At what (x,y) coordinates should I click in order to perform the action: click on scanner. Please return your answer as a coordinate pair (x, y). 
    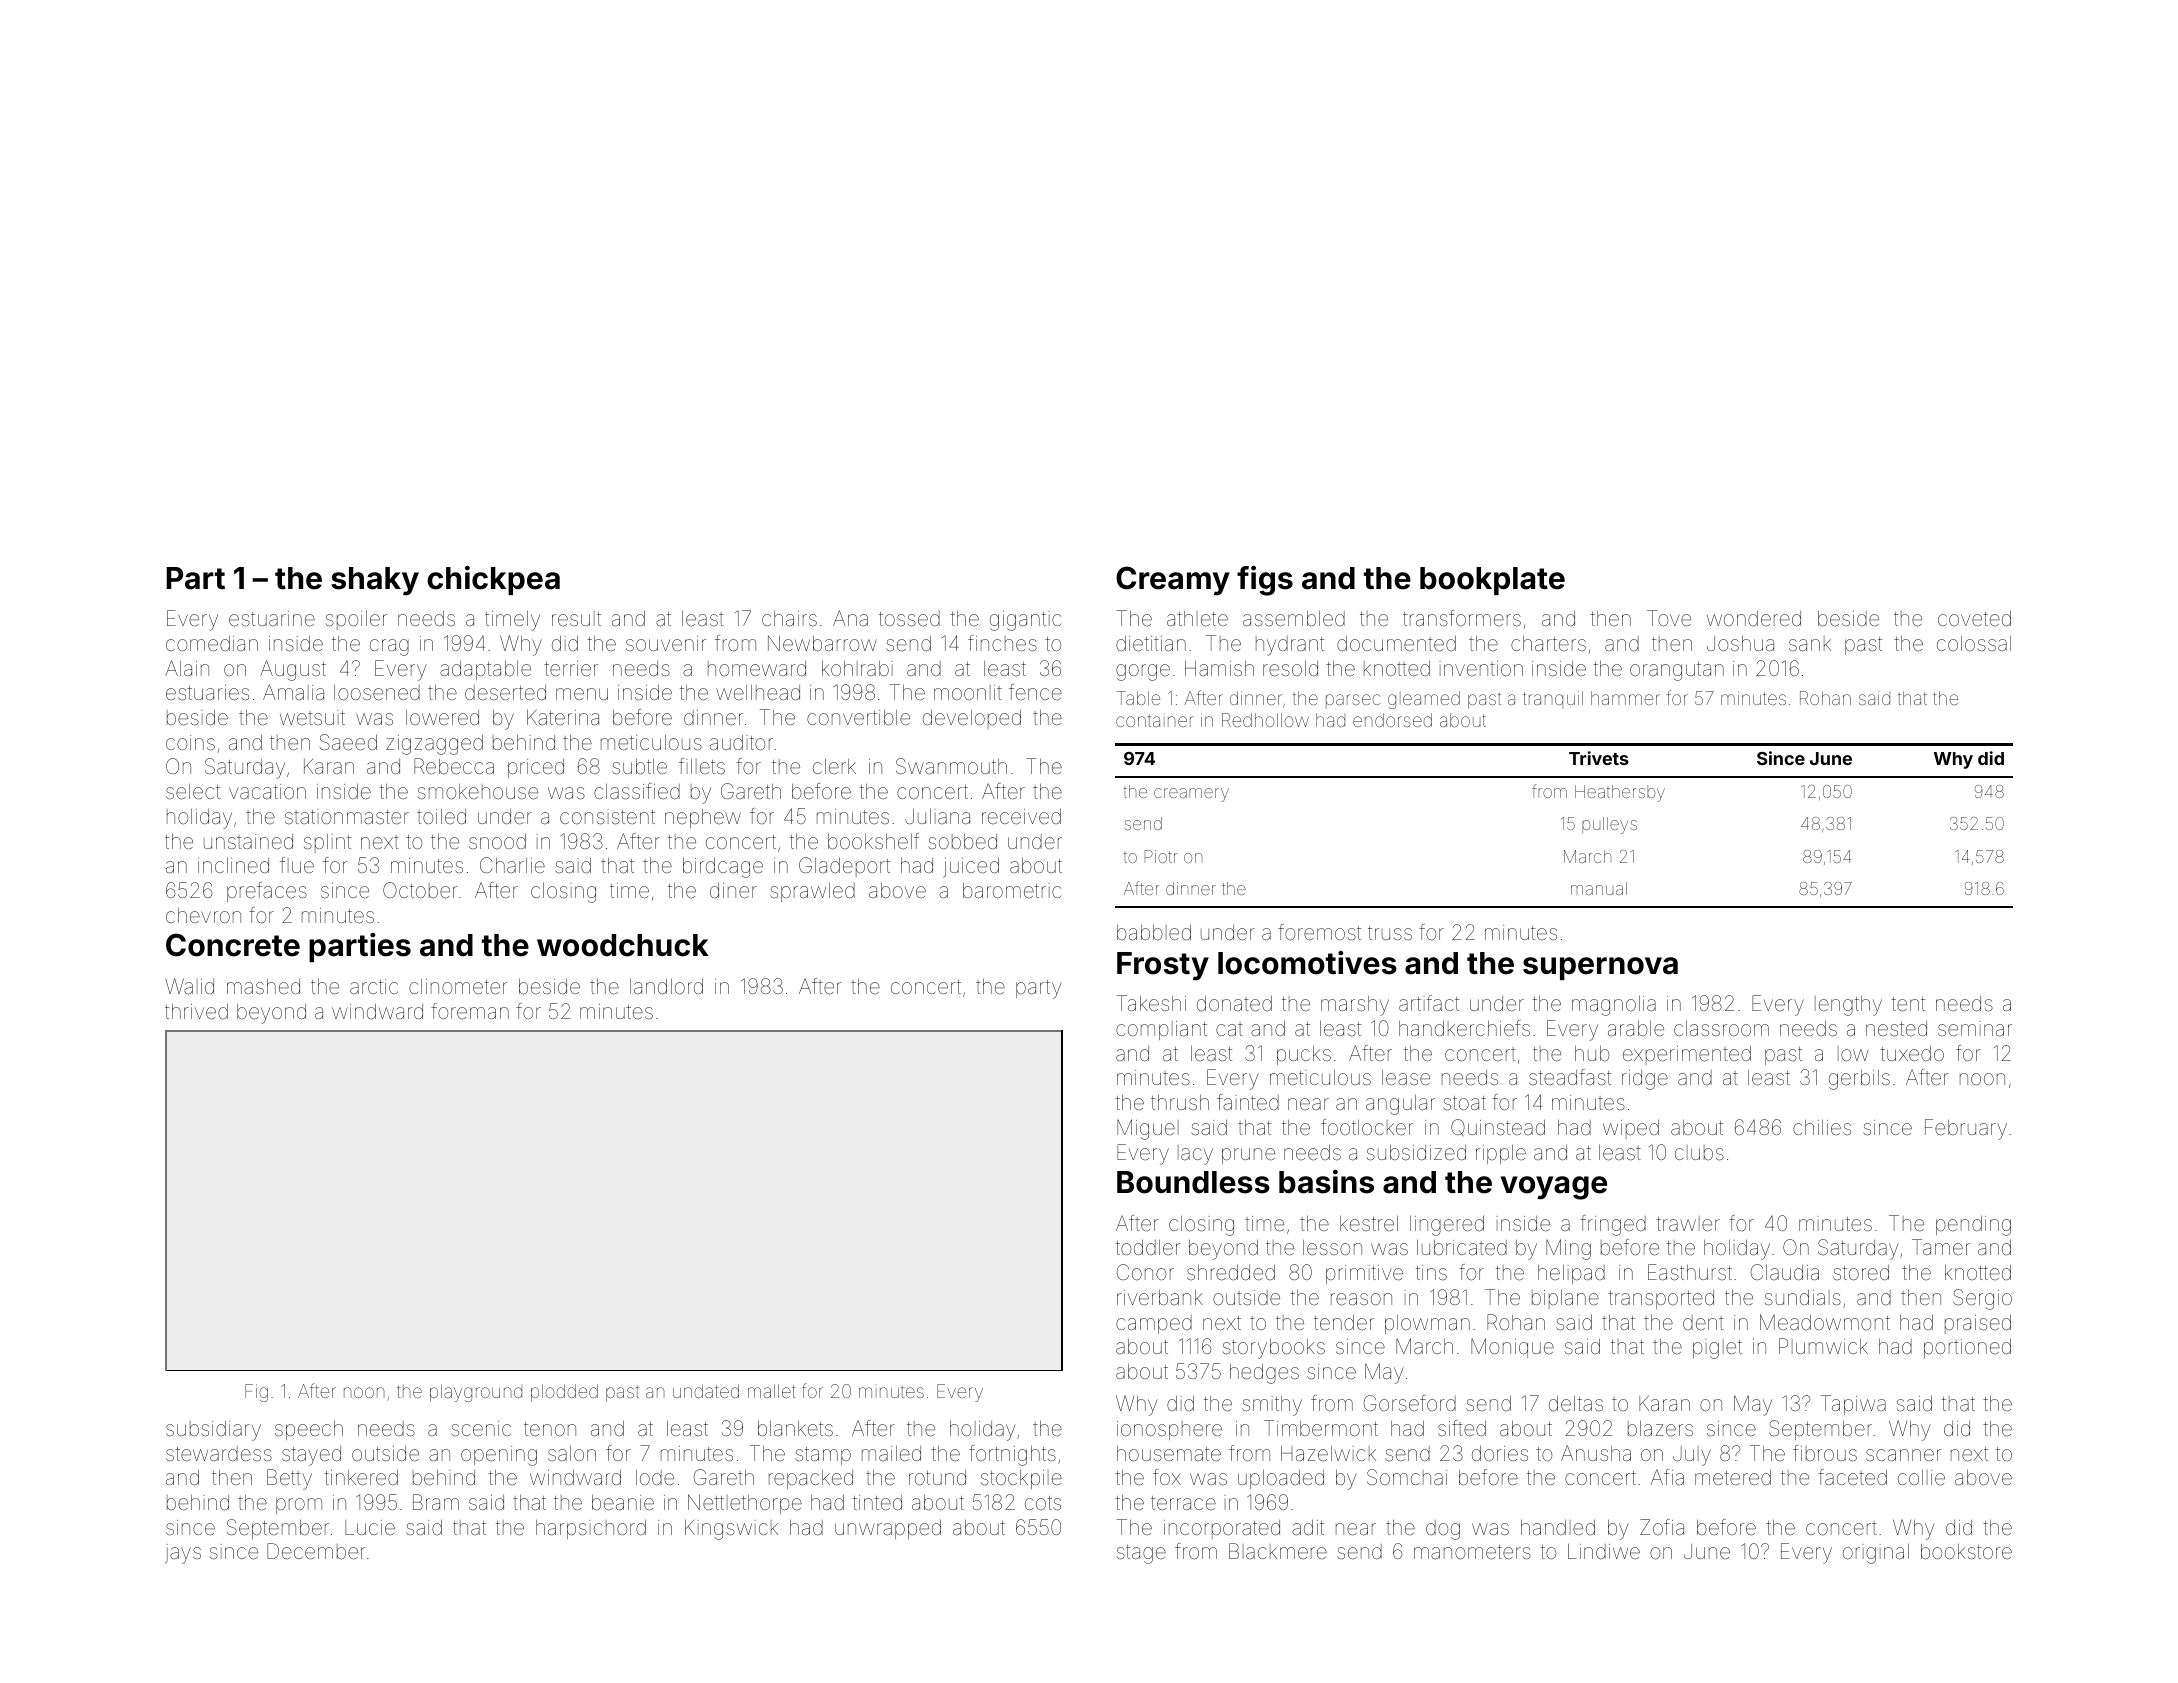
    Looking at the image, I should click on (1903, 1455).
